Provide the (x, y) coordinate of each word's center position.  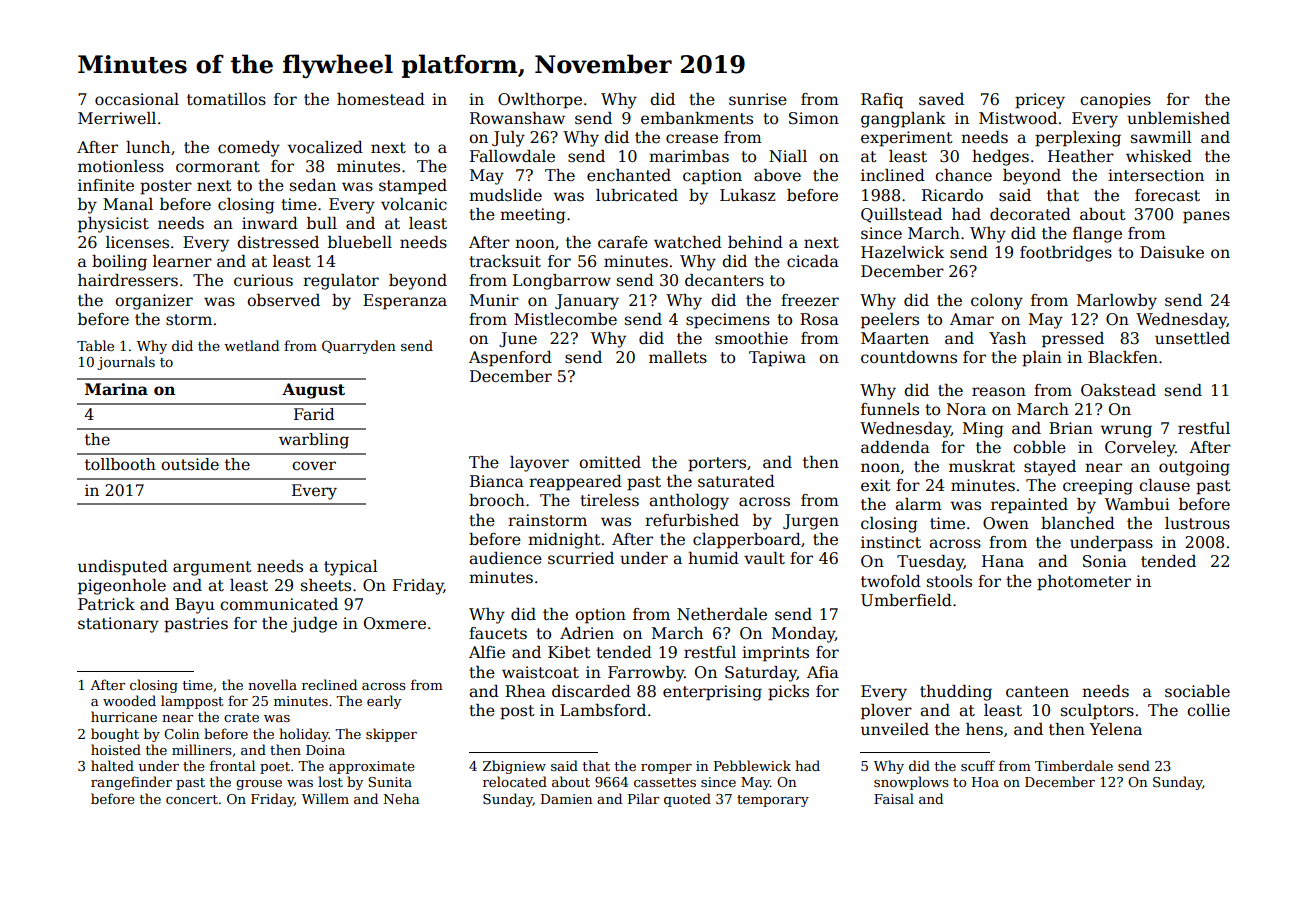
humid (713, 558)
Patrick (106, 604)
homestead (381, 99)
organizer (154, 302)
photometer (1084, 583)
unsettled (1192, 338)
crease (692, 139)
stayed (1050, 468)
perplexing (1078, 139)
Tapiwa (777, 359)
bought (115, 735)
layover (539, 464)
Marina (116, 389)
